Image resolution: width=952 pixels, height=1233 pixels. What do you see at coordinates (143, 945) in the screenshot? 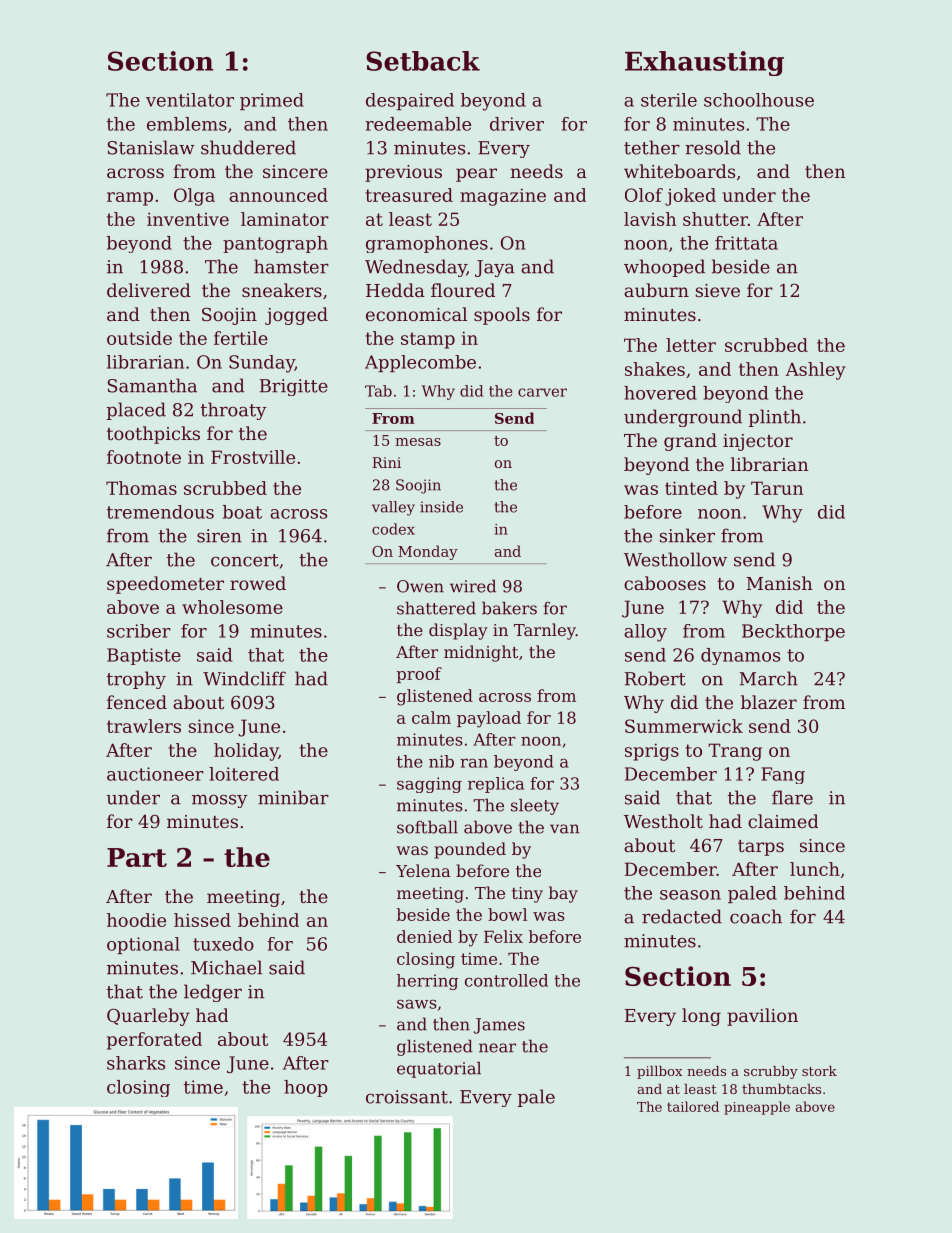
I see `optional` at bounding box center [143, 945].
